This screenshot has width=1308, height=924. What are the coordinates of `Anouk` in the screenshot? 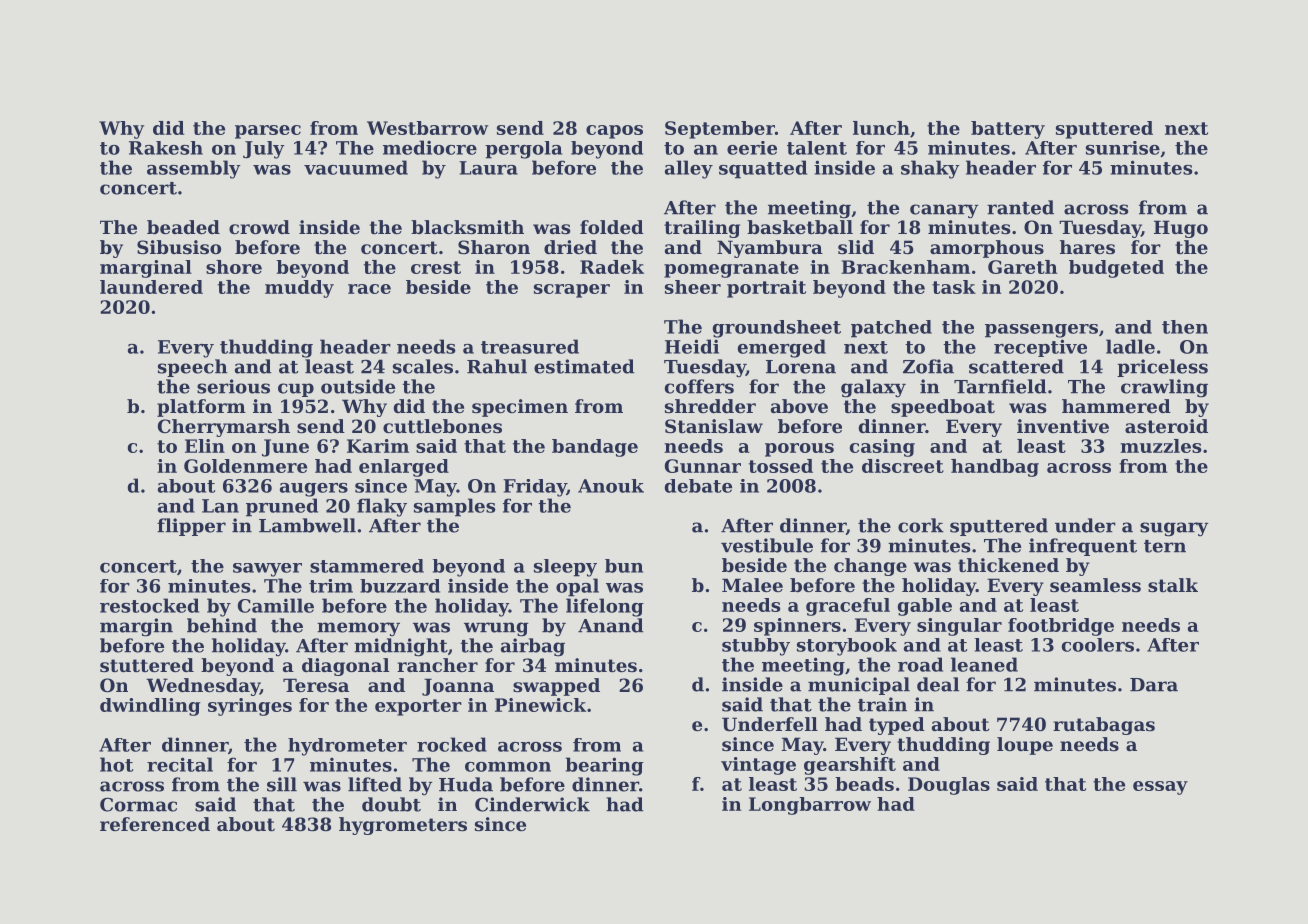 It's located at (611, 486).
